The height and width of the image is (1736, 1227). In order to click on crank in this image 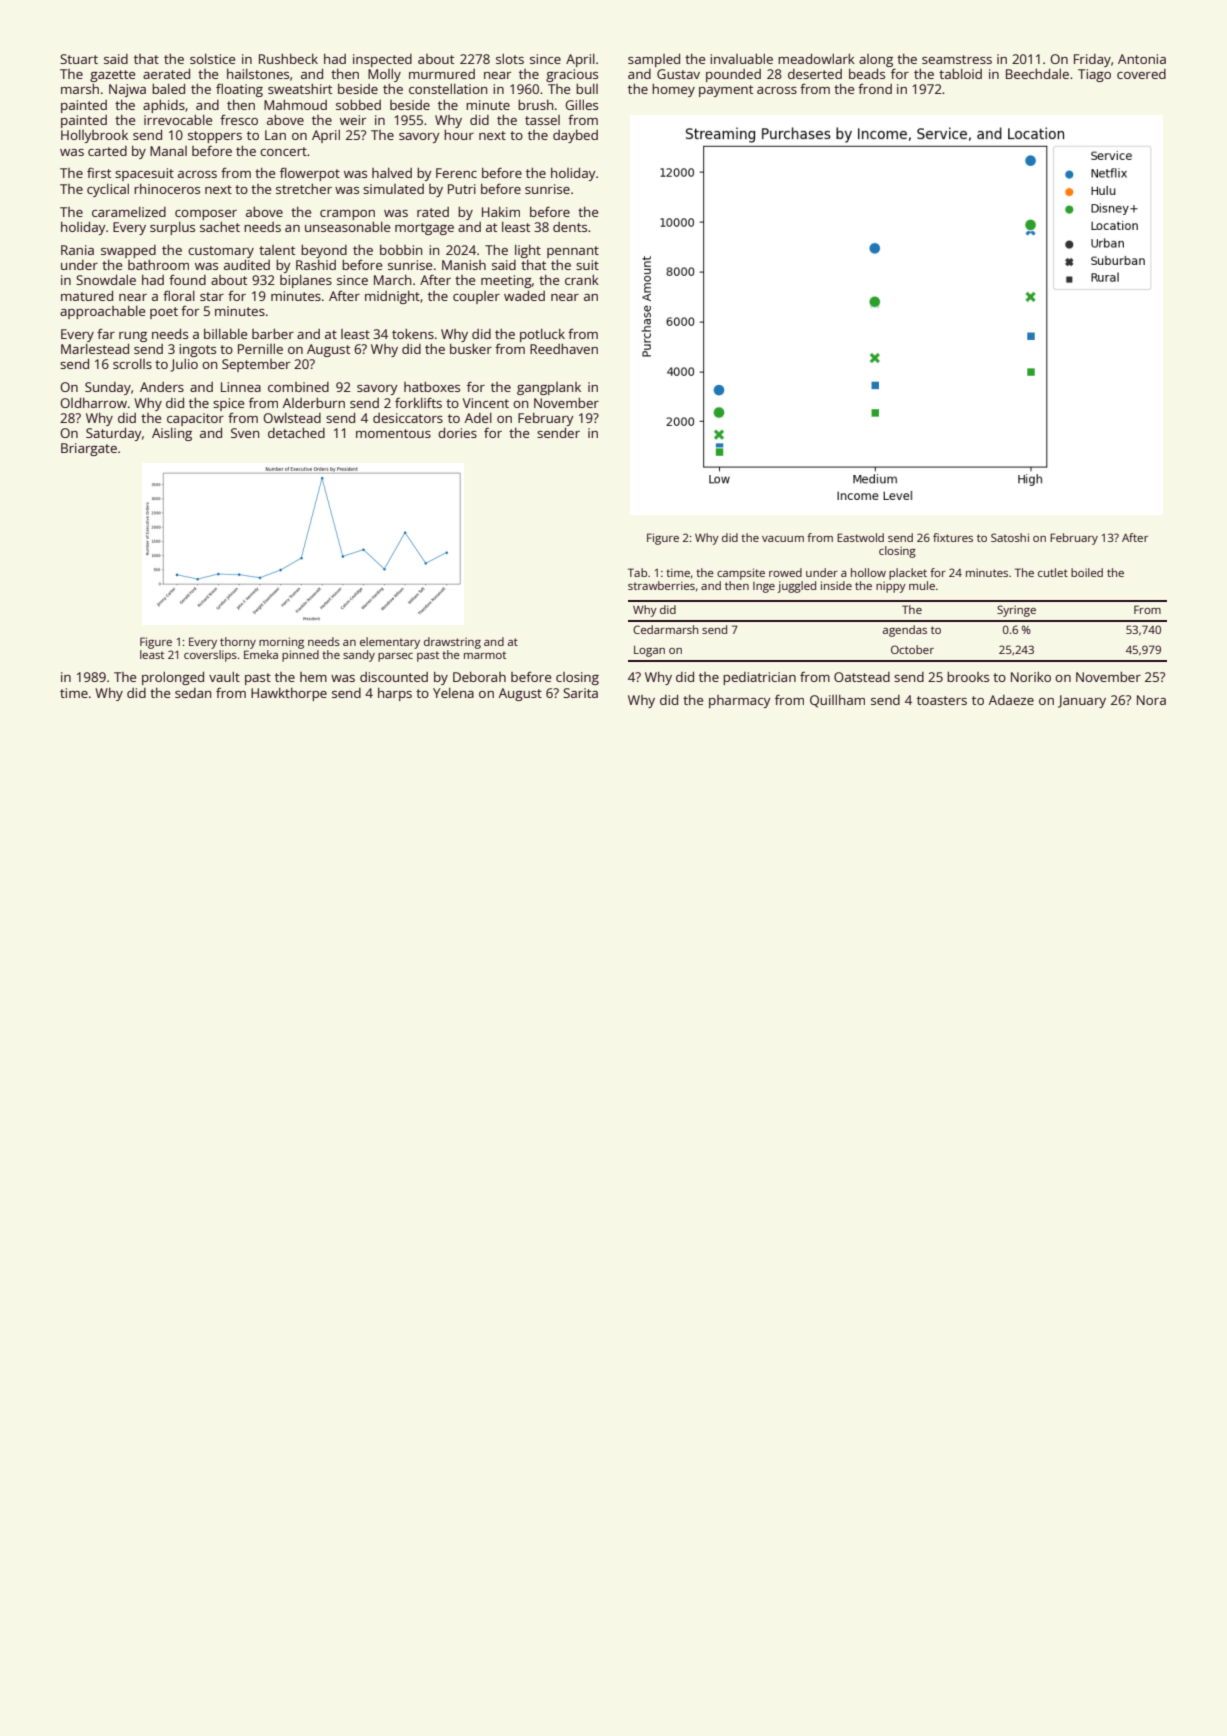, I will do `click(582, 280)`.
